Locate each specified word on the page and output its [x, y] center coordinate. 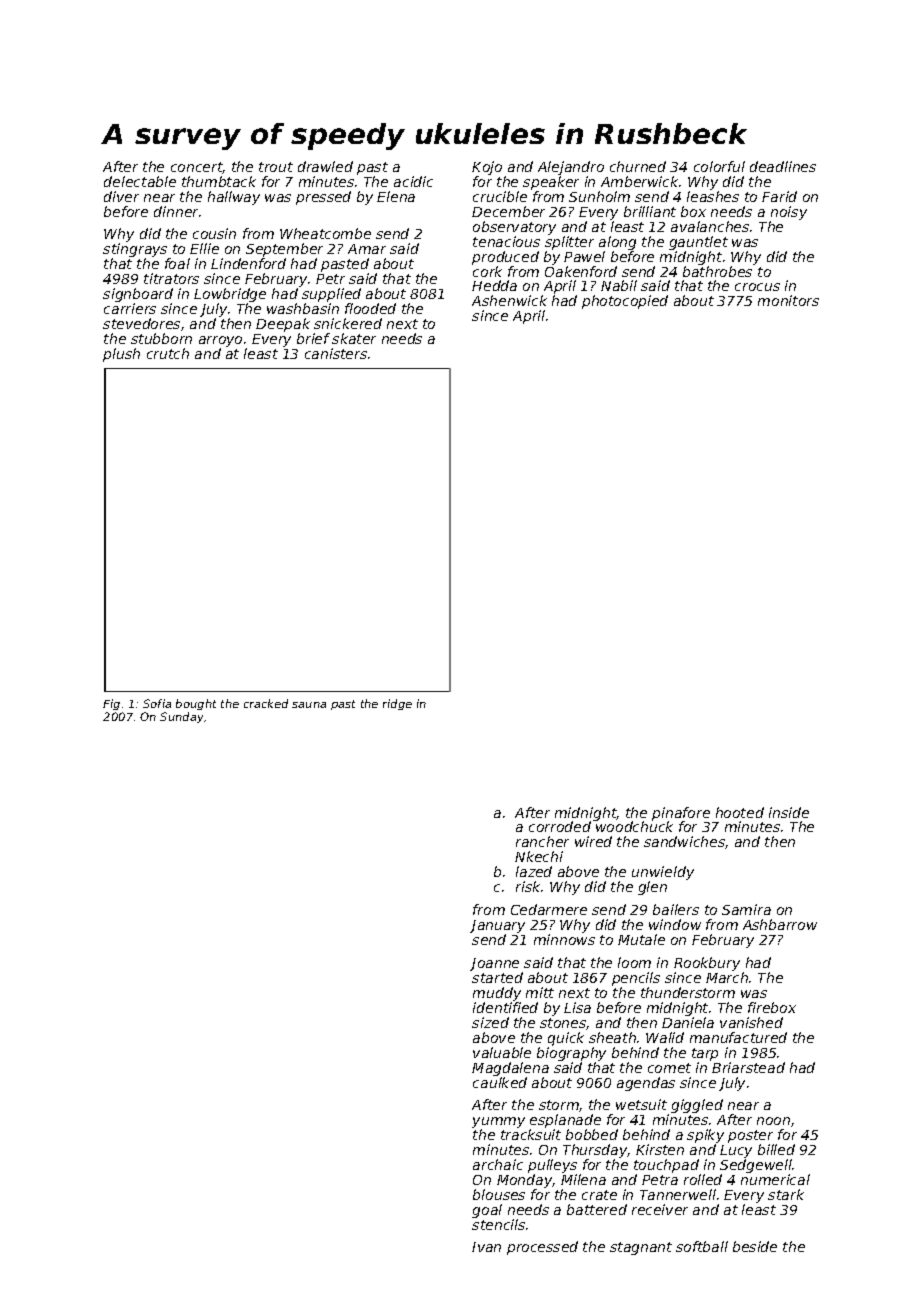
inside [789, 812]
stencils [498, 1224]
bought [196, 704]
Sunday [181, 717]
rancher [542, 841]
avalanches [710, 226]
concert [197, 168]
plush [121, 355]
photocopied [625, 302]
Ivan [486, 1247]
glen [652, 888]
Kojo [487, 168]
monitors [788, 300]
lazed [534, 871]
